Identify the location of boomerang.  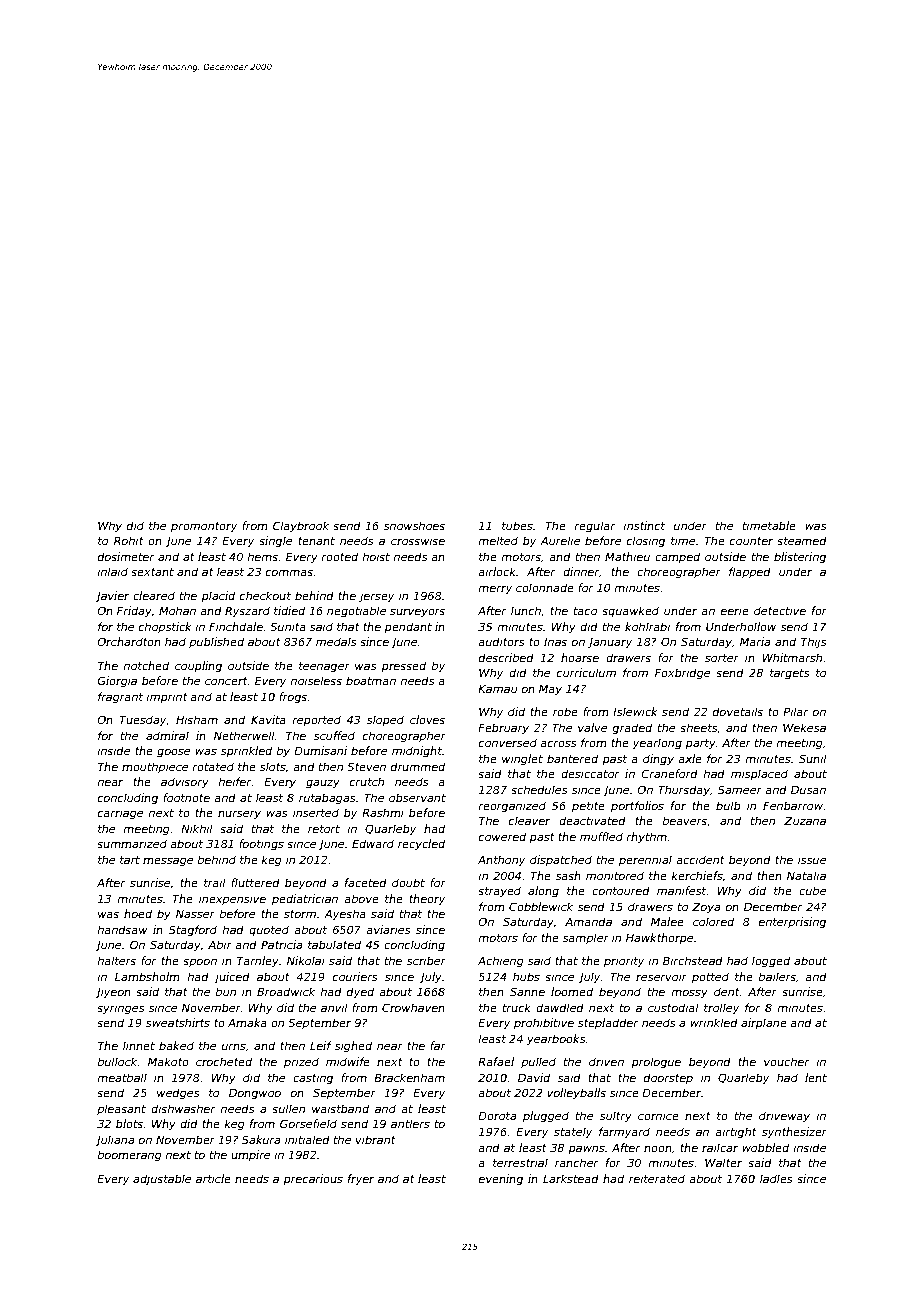
(129, 1156).
